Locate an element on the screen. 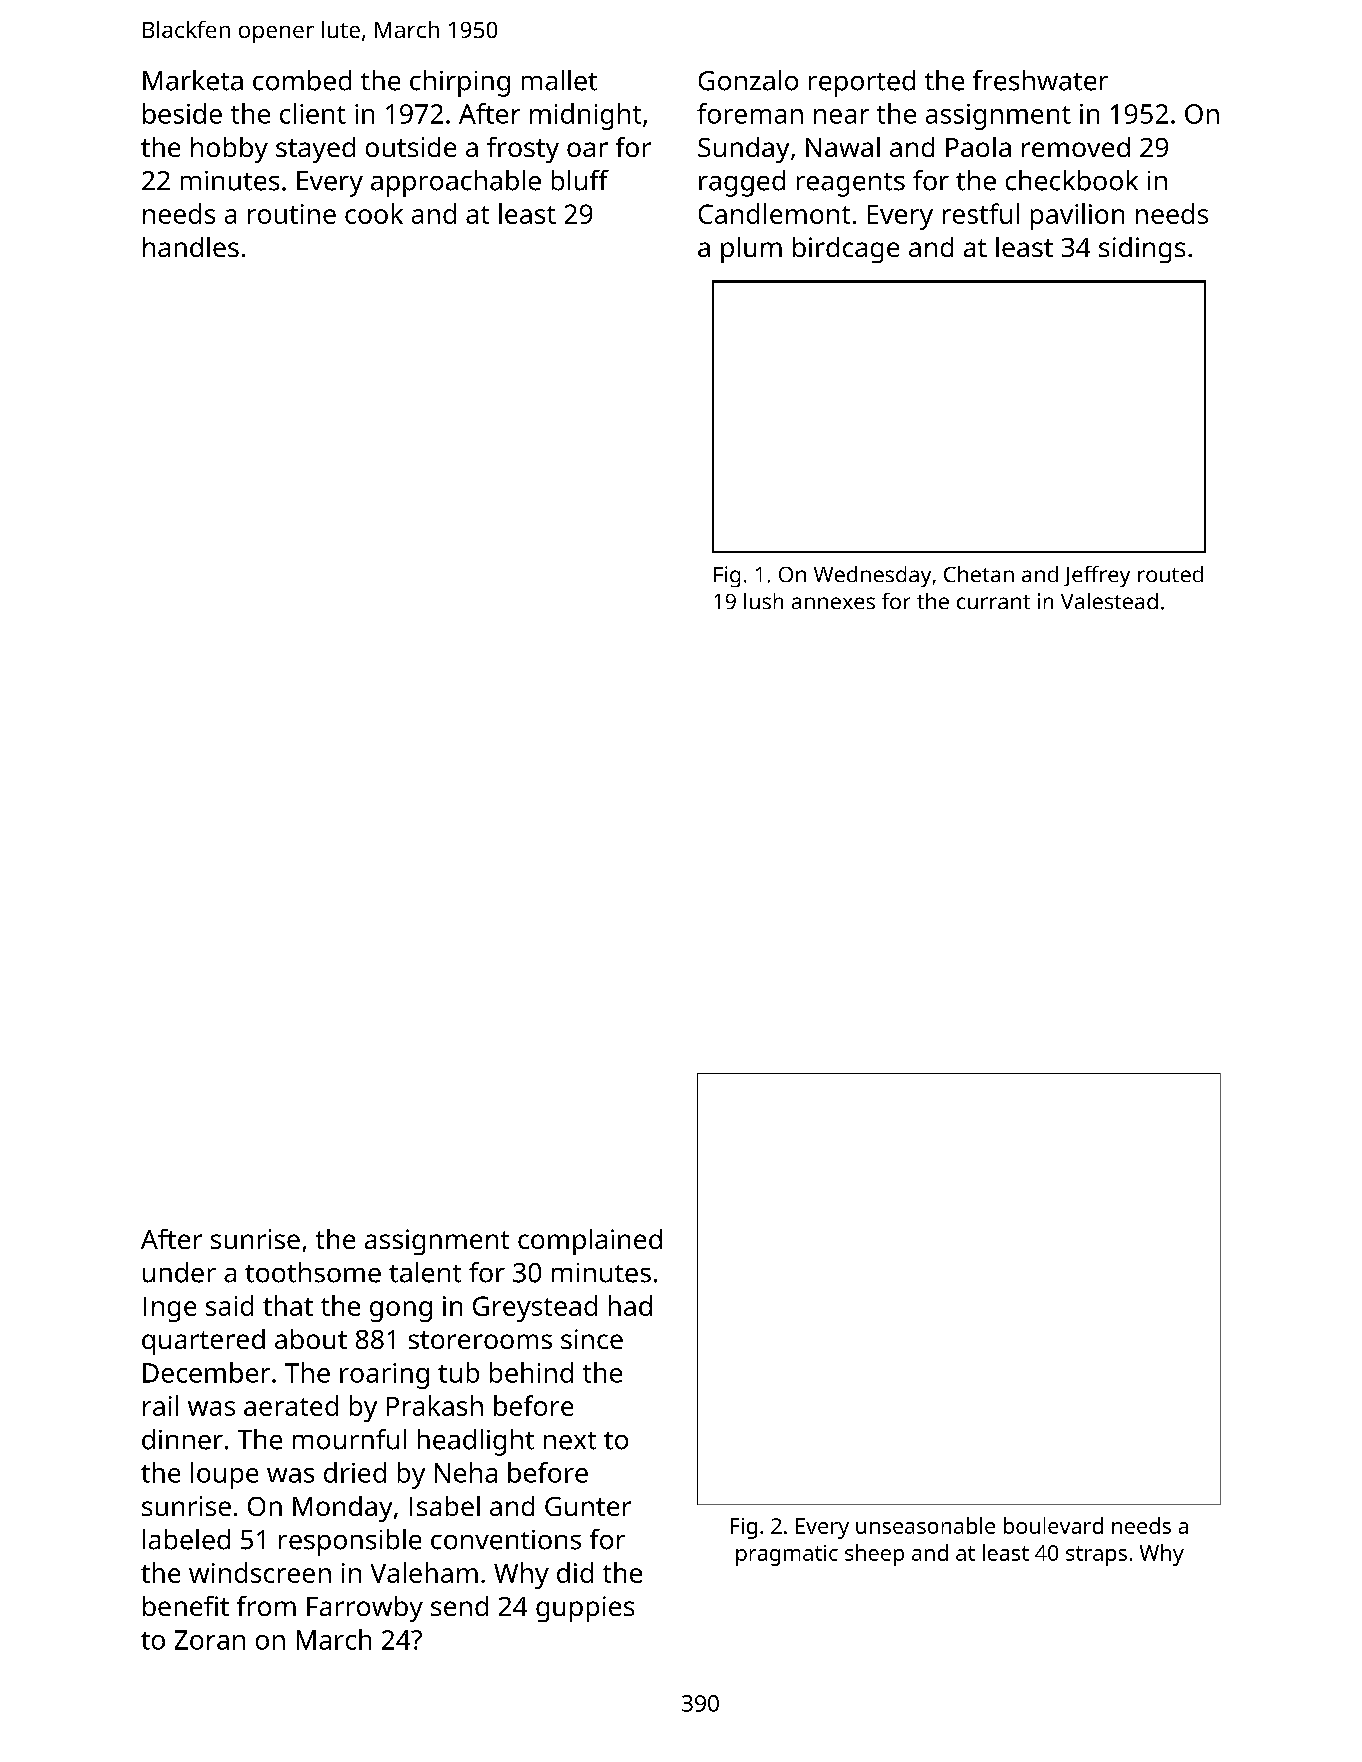 The height and width of the screenshot is (1762, 1362). pragmatic is located at coordinates (787, 1555).
